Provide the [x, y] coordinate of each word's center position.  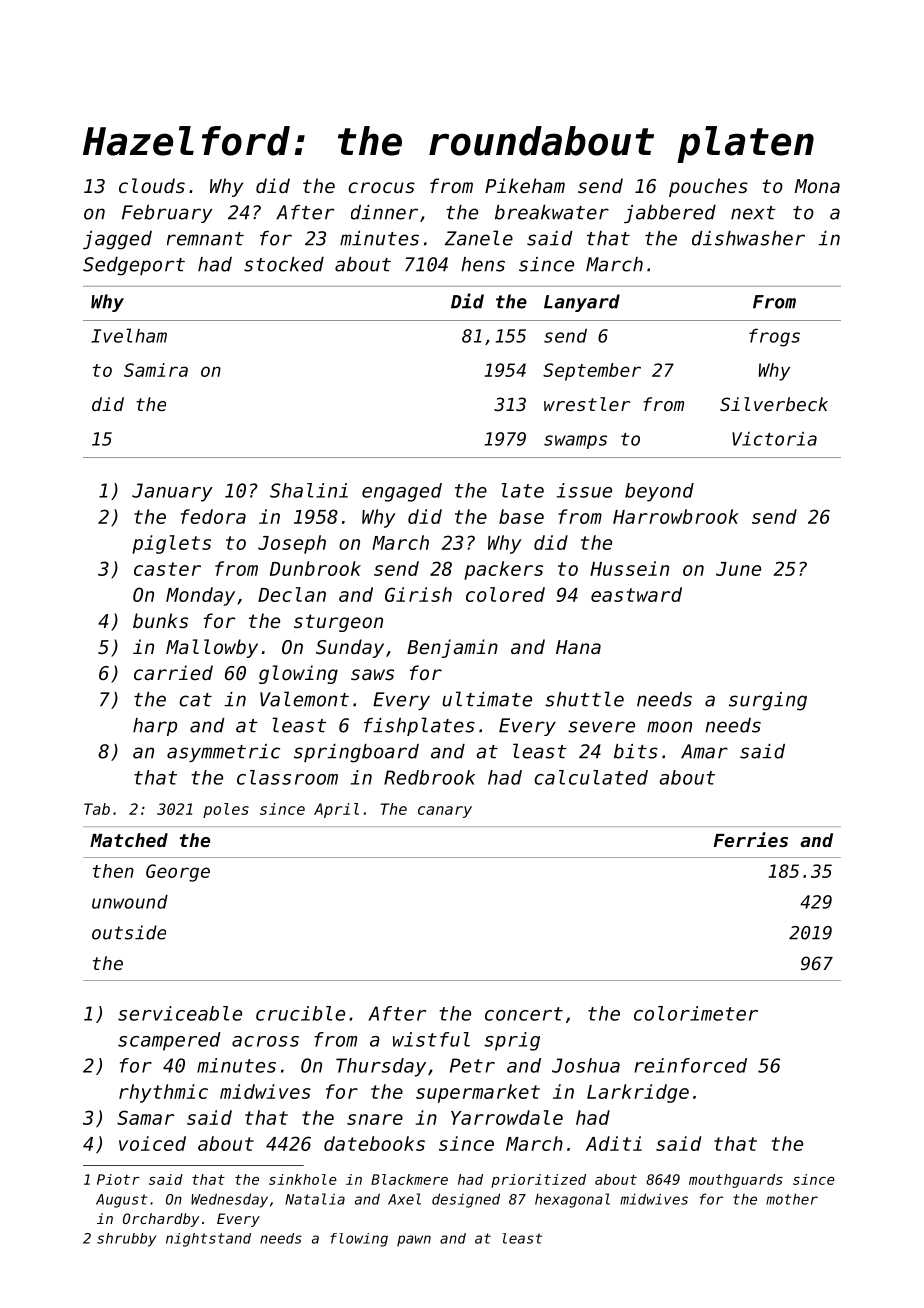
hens [483, 264]
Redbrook [429, 777]
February [167, 214]
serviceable [180, 1013]
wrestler [587, 404]
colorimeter [696, 1013]
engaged [402, 492]
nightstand [208, 1240]
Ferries [751, 839]
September [592, 372]
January [172, 492]
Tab [97, 809]
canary [445, 812]
